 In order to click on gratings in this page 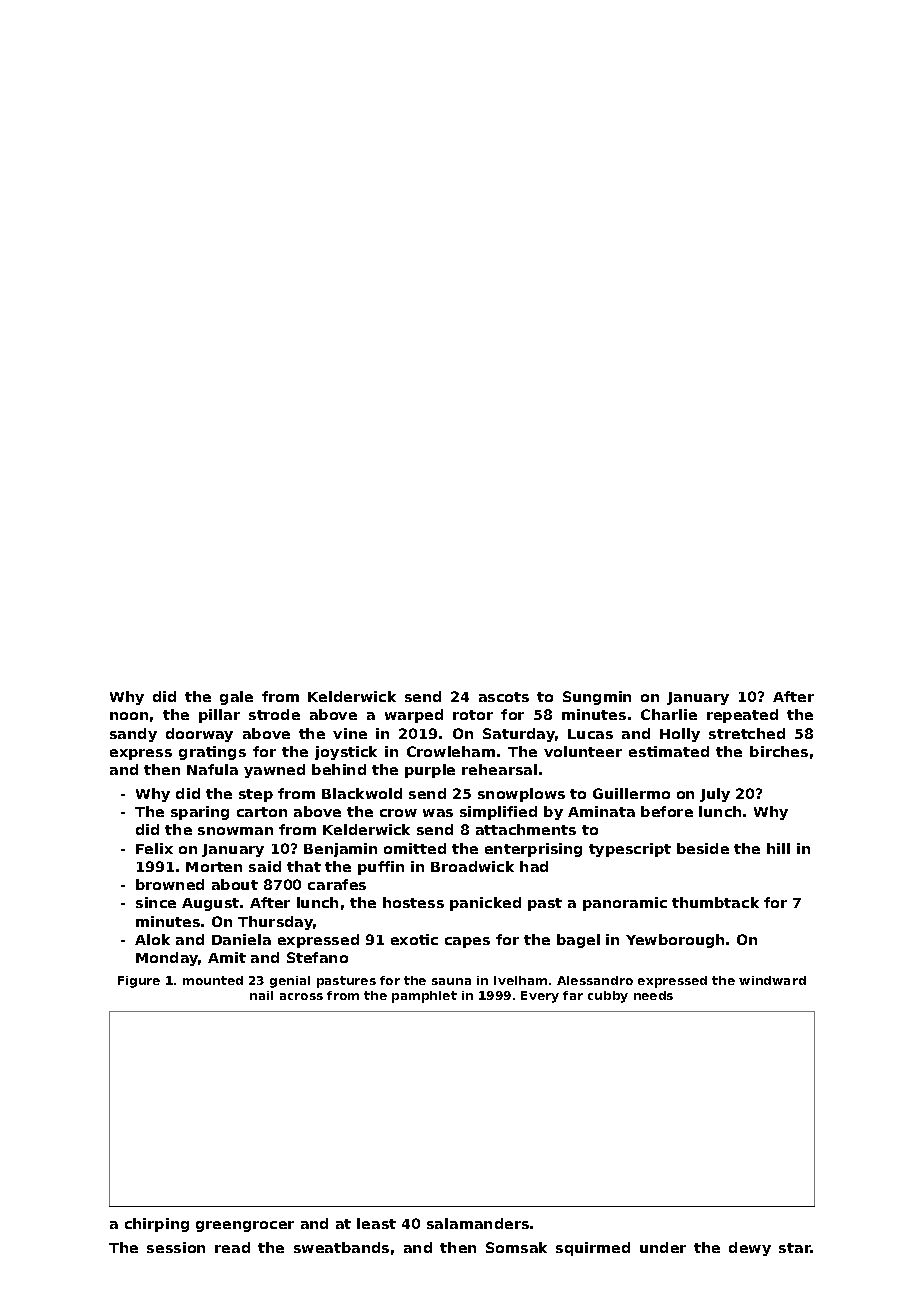, I will do `click(212, 753)`.
